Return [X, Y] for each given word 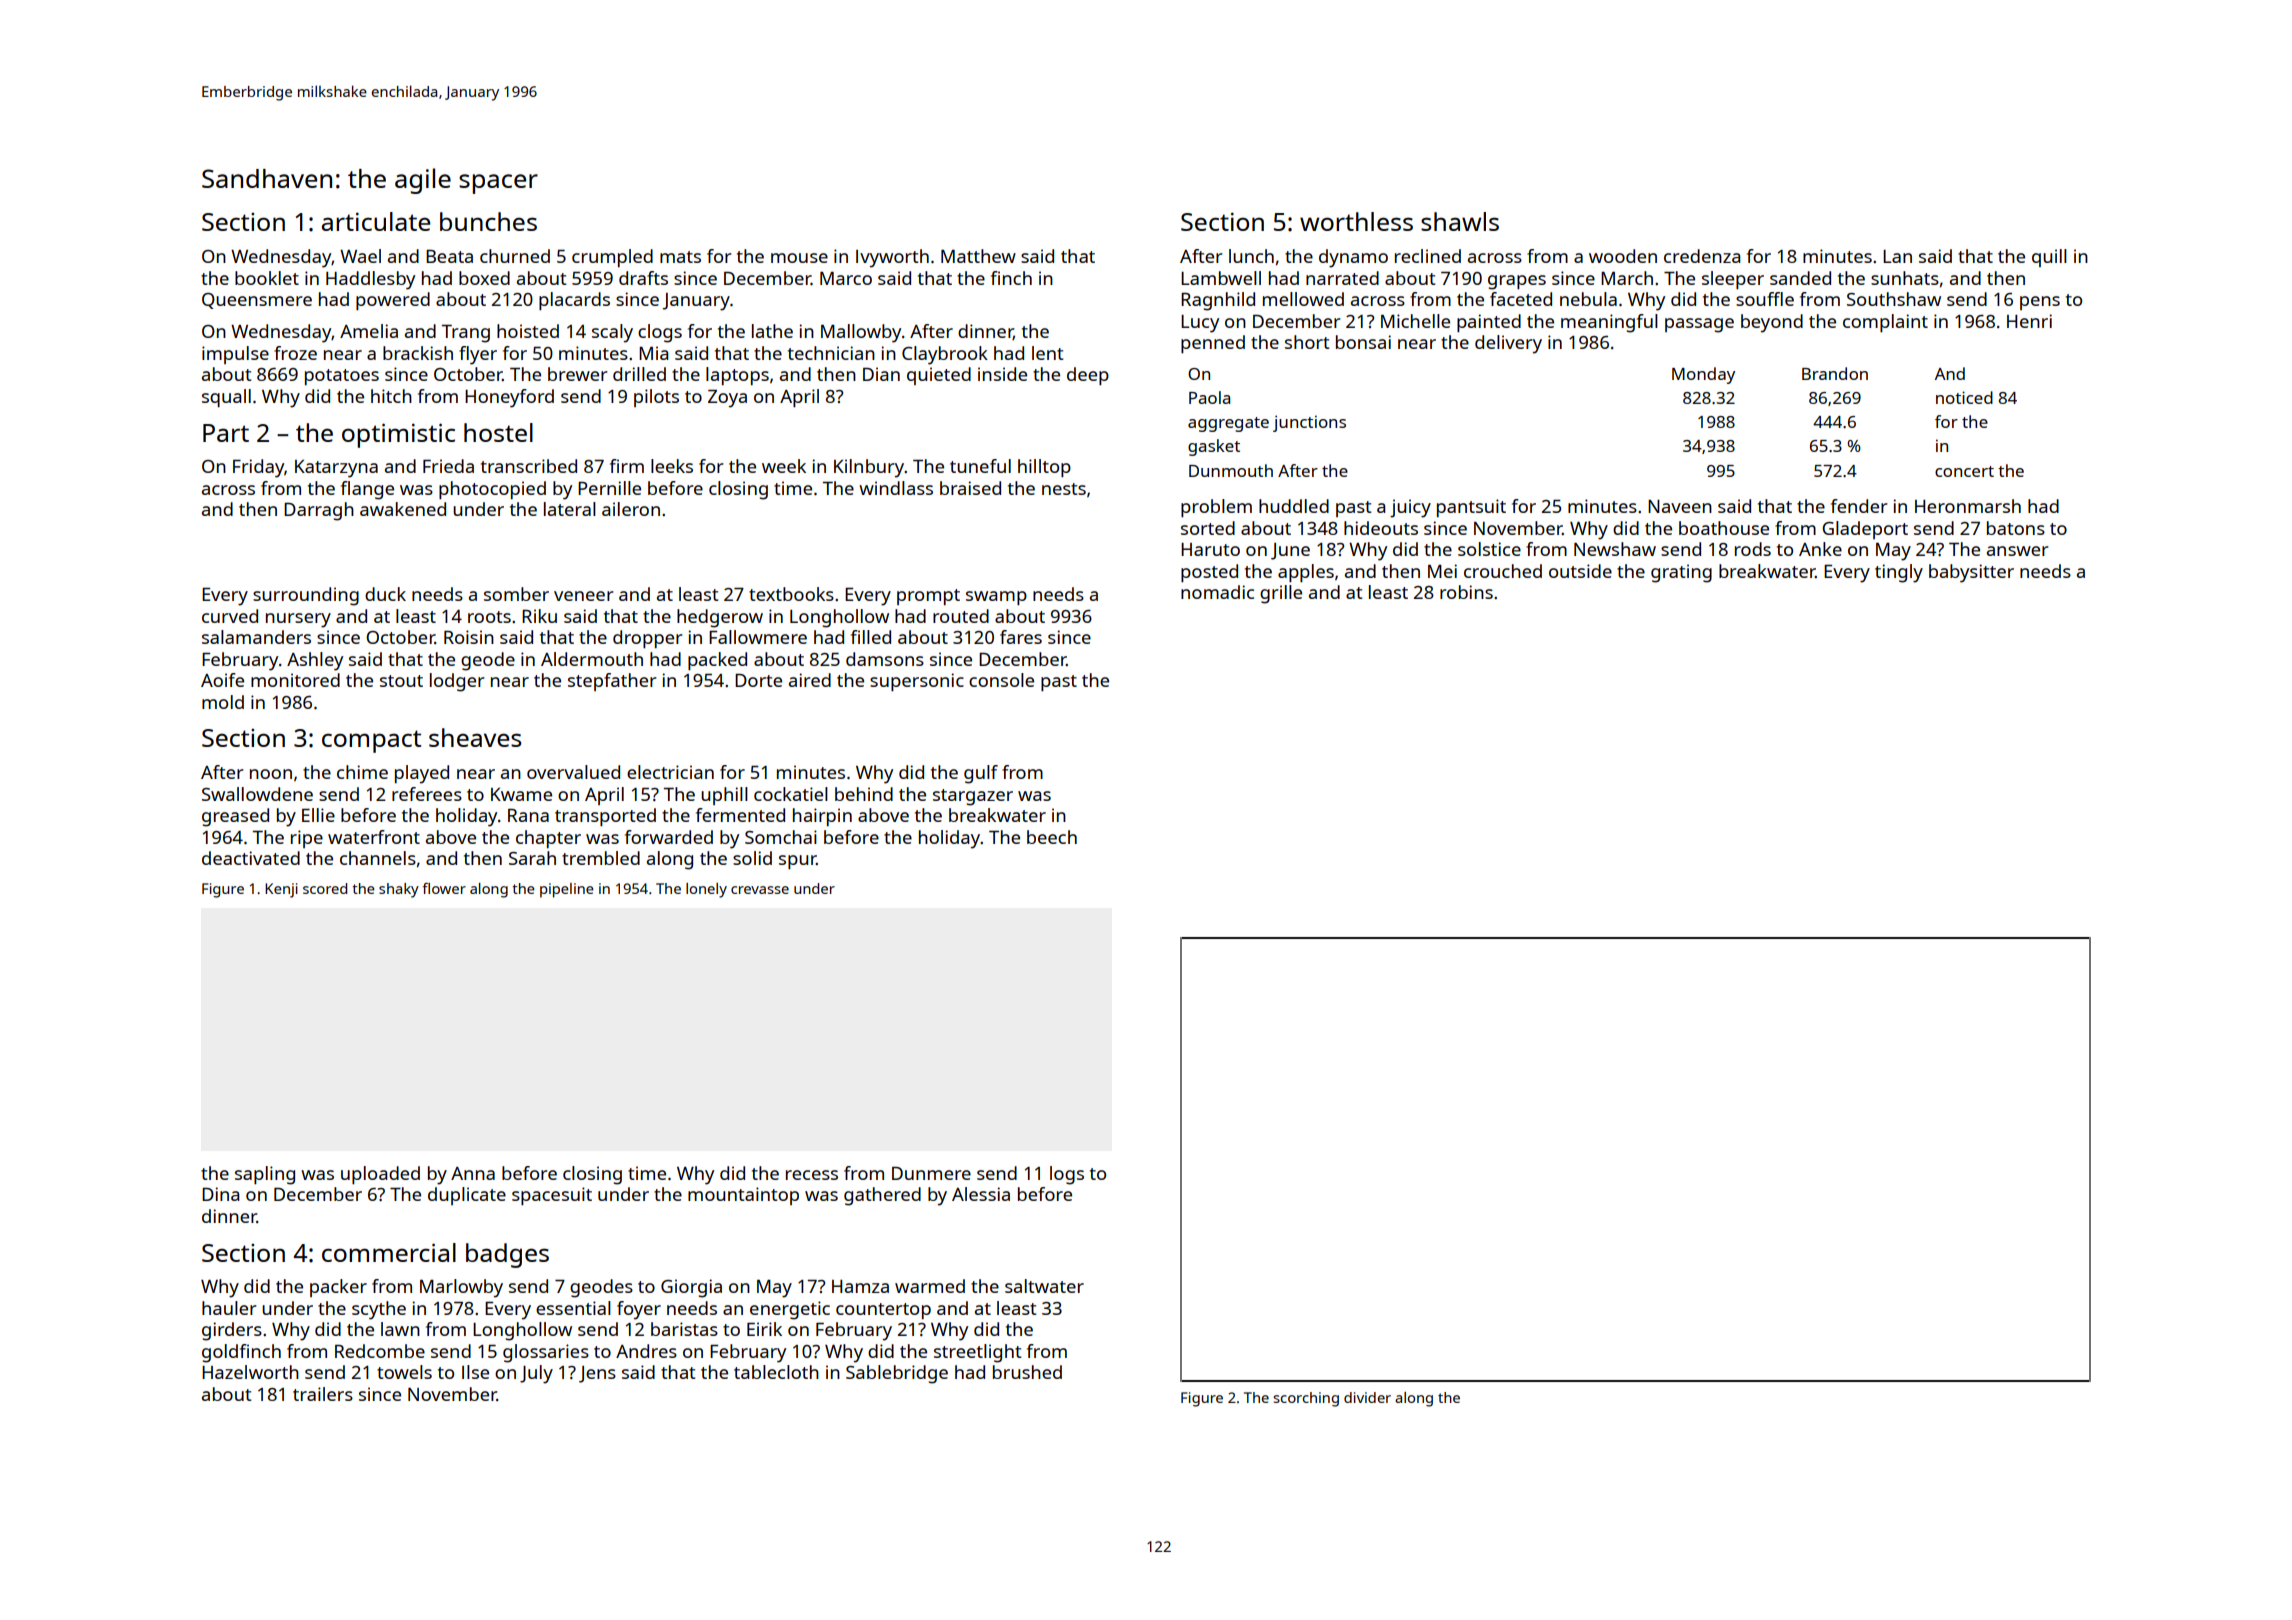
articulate [376, 221]
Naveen [1680, 506]
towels [404, 1372]
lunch [1251, 256]
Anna [473, 1173]
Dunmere [931, 1173]
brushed [1027, 1372]
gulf [981, 774]
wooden [1623, 256]
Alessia [981, 1194]
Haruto [1210, 549]
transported [605, 817]
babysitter [1971, 573]
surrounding [306, 596]
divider [1367, 1397]
